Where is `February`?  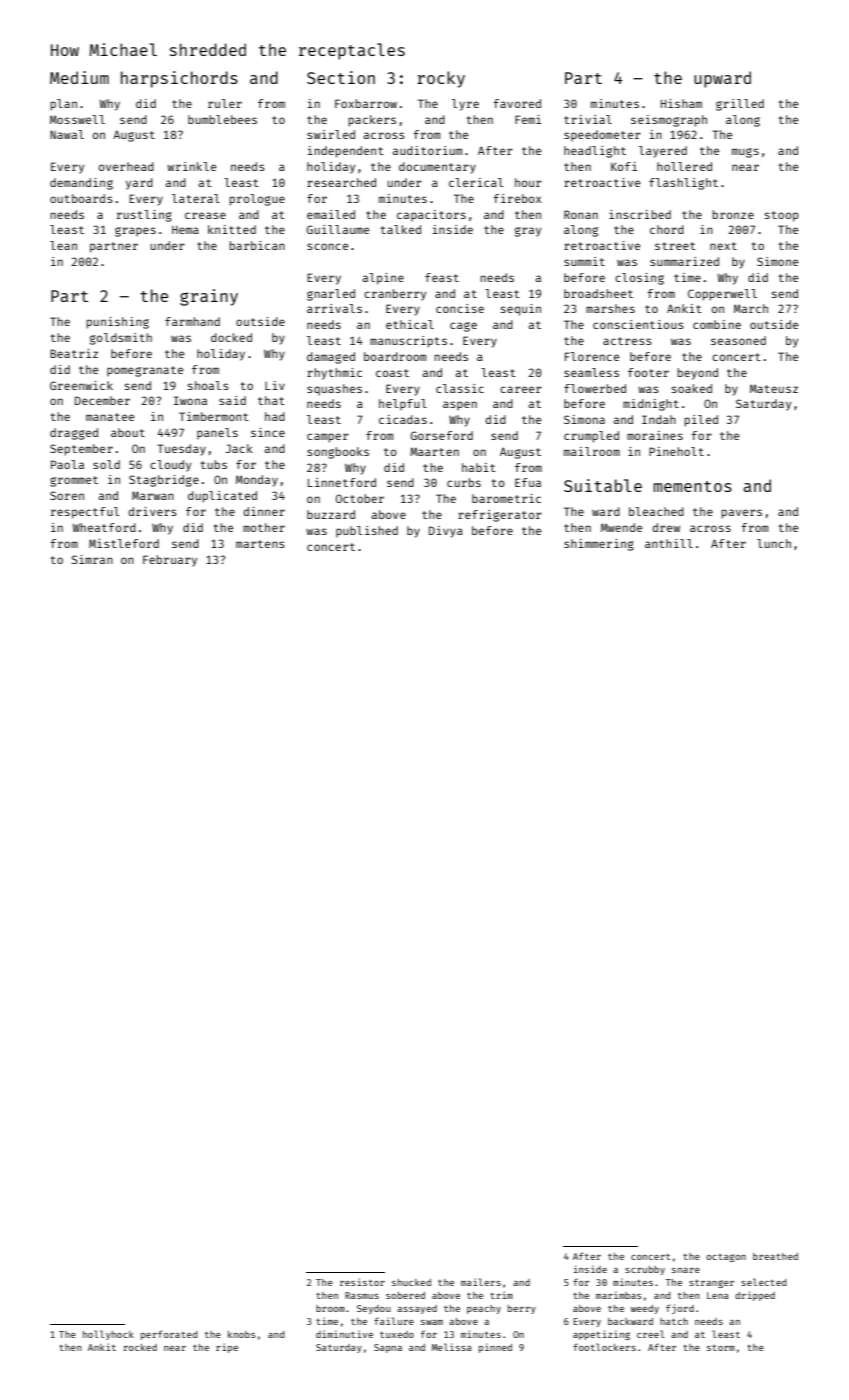 February is located at coordinates (170, 561).
